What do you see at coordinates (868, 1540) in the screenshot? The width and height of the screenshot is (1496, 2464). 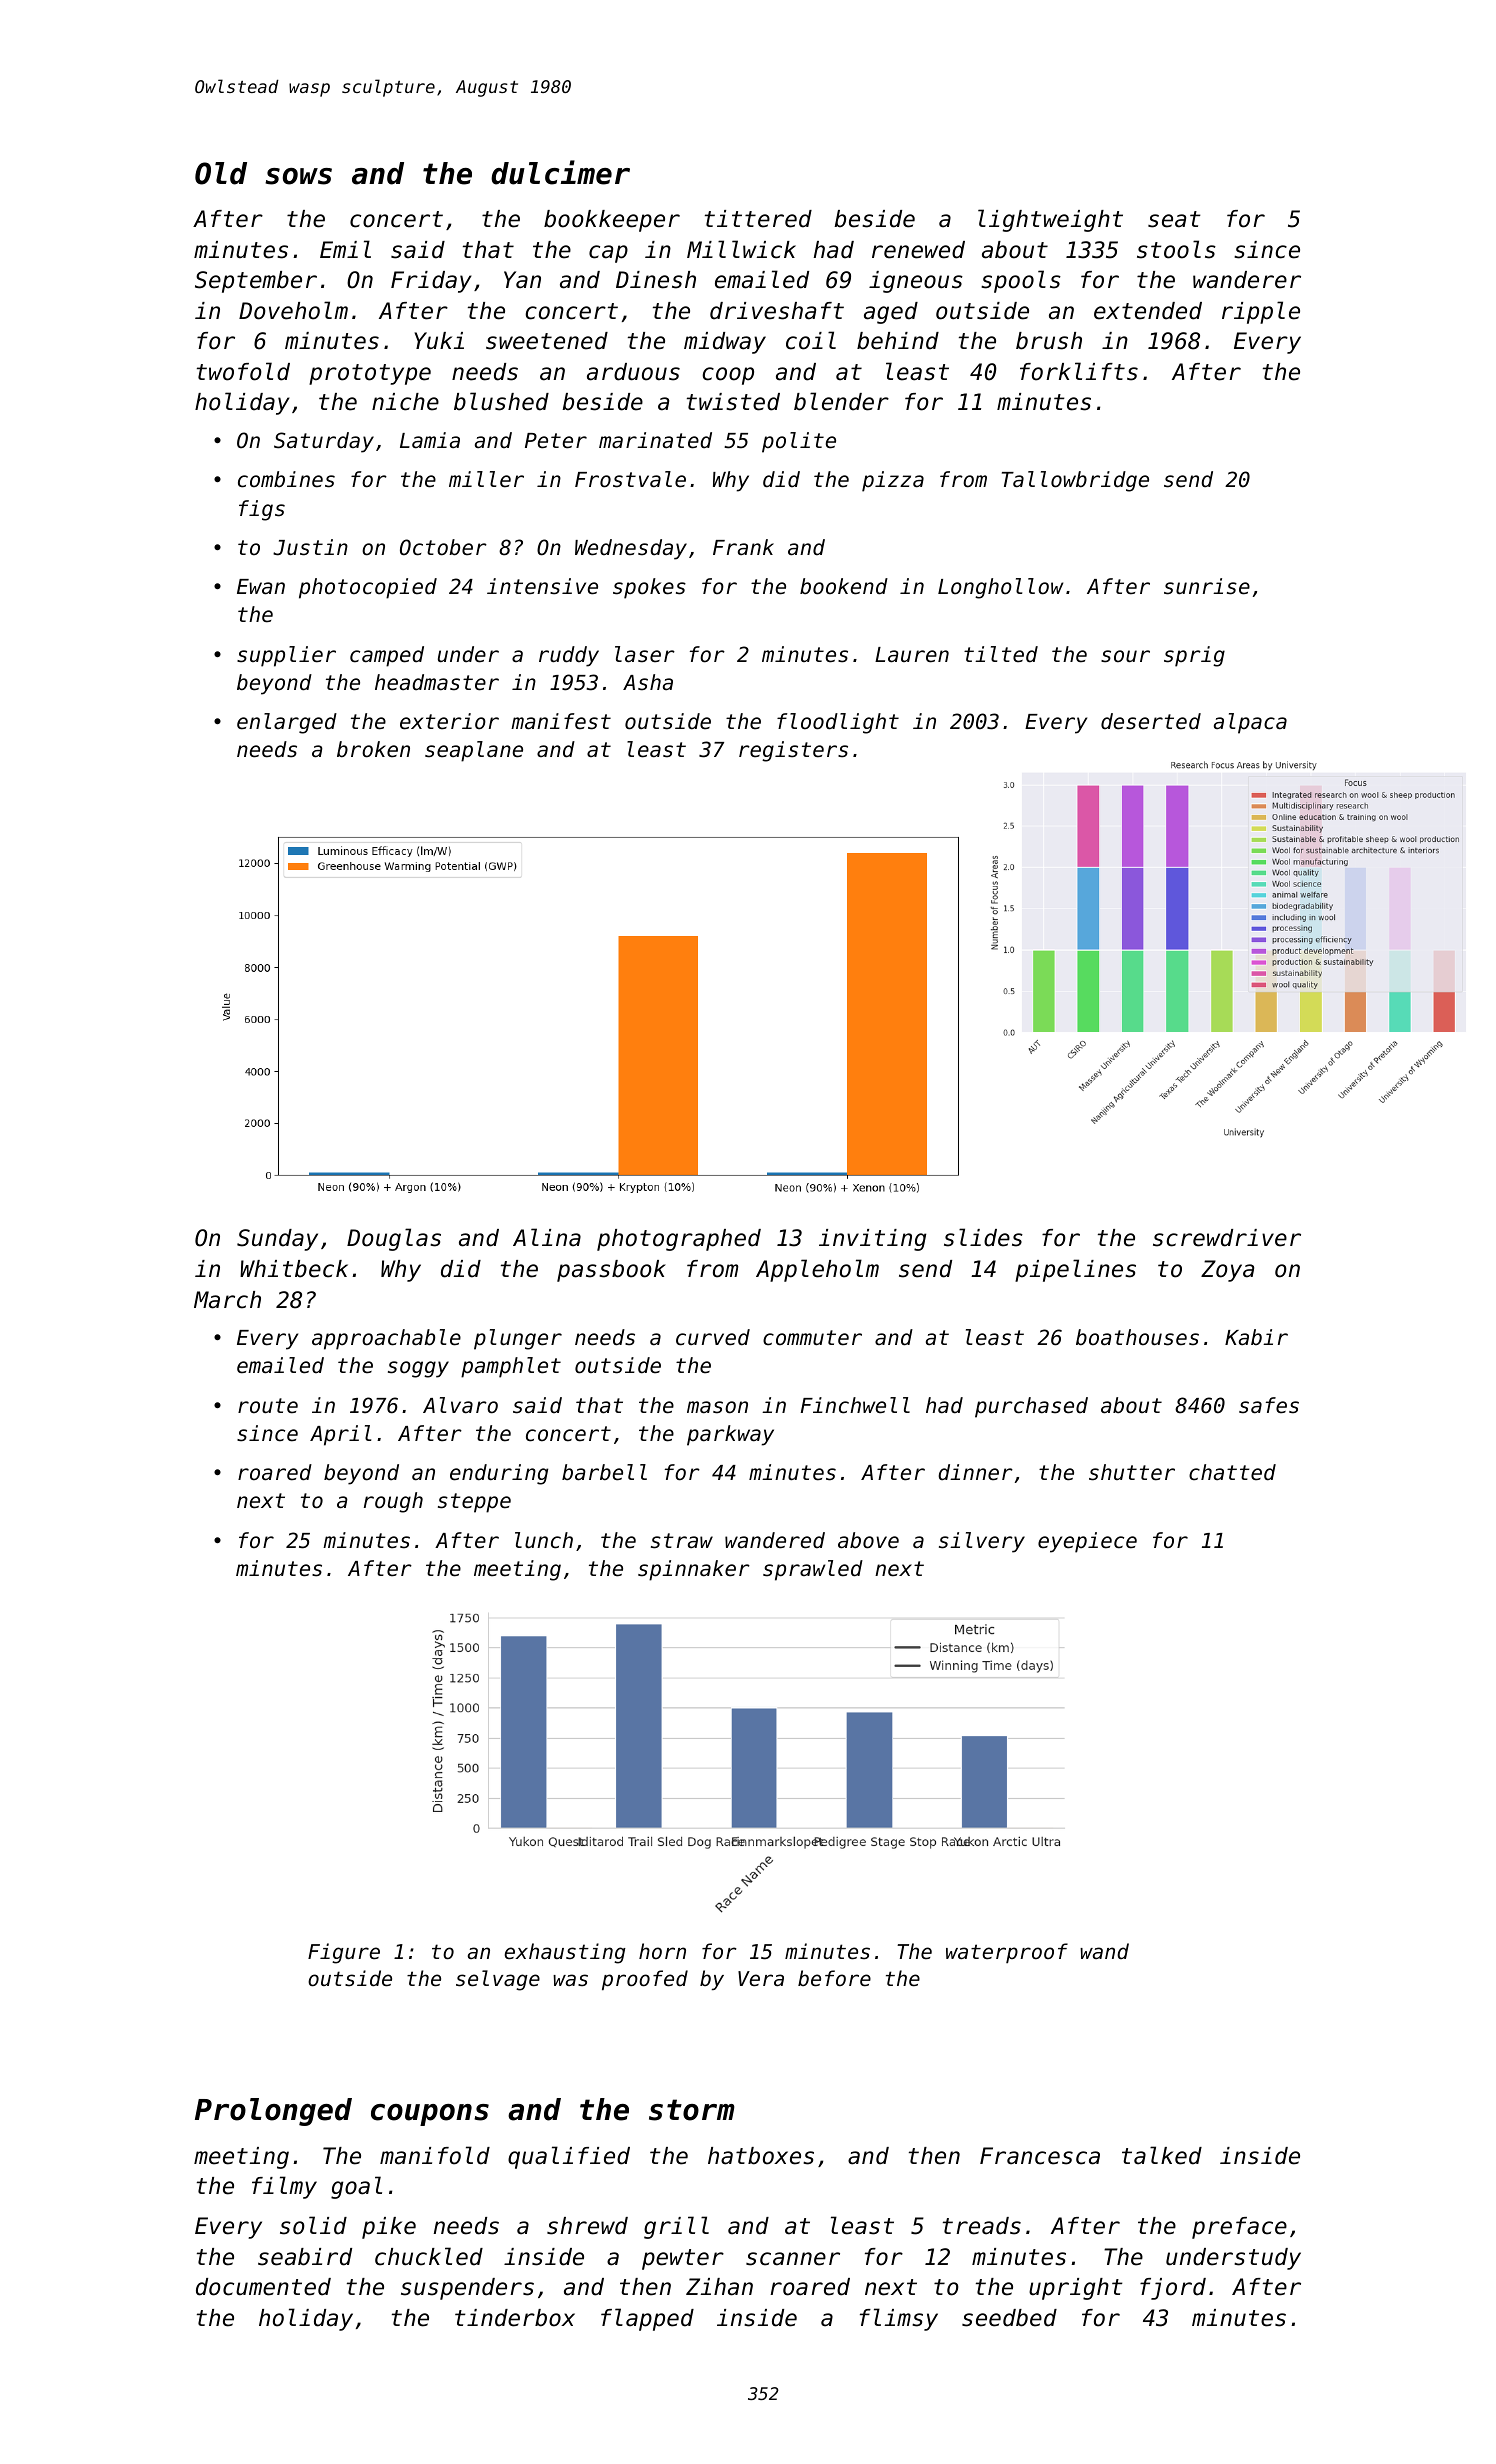 I see `above` at bounding box center [868, 1540].
